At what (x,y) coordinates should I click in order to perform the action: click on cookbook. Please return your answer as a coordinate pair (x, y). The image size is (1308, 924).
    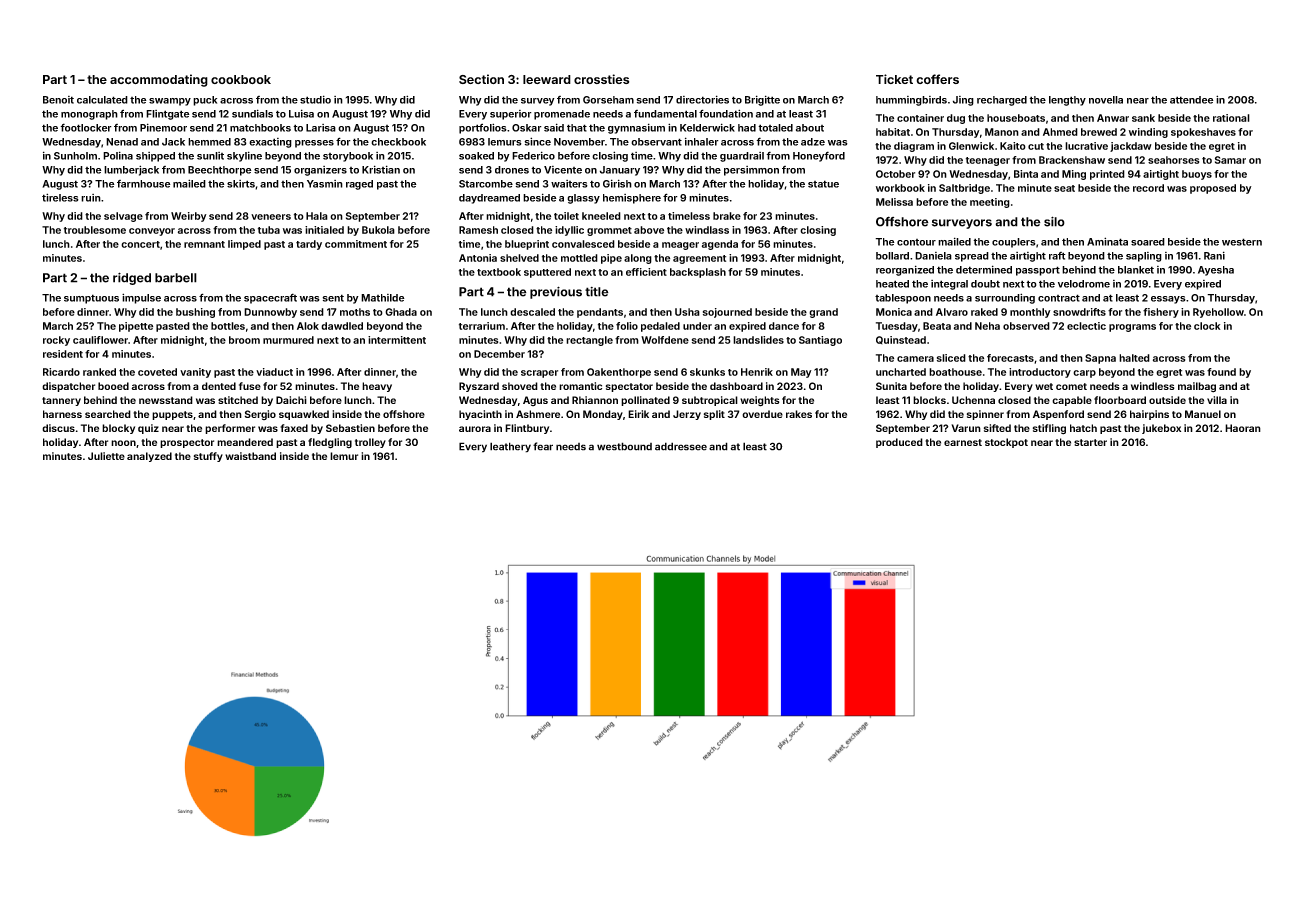
    Looking at the image, I should click on (241, 79).
